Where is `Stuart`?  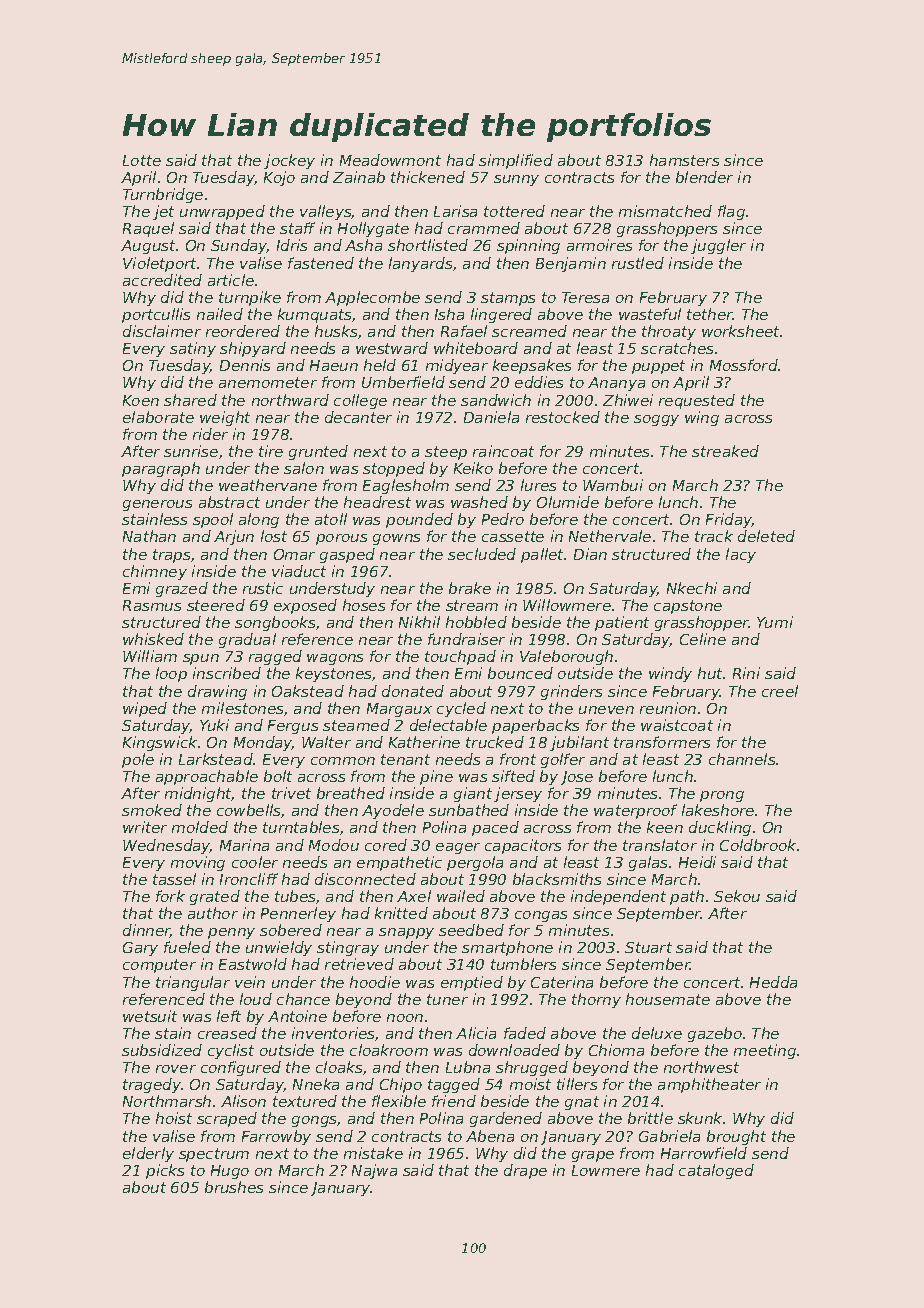 Stuart is located at coordinates (648, 947).
